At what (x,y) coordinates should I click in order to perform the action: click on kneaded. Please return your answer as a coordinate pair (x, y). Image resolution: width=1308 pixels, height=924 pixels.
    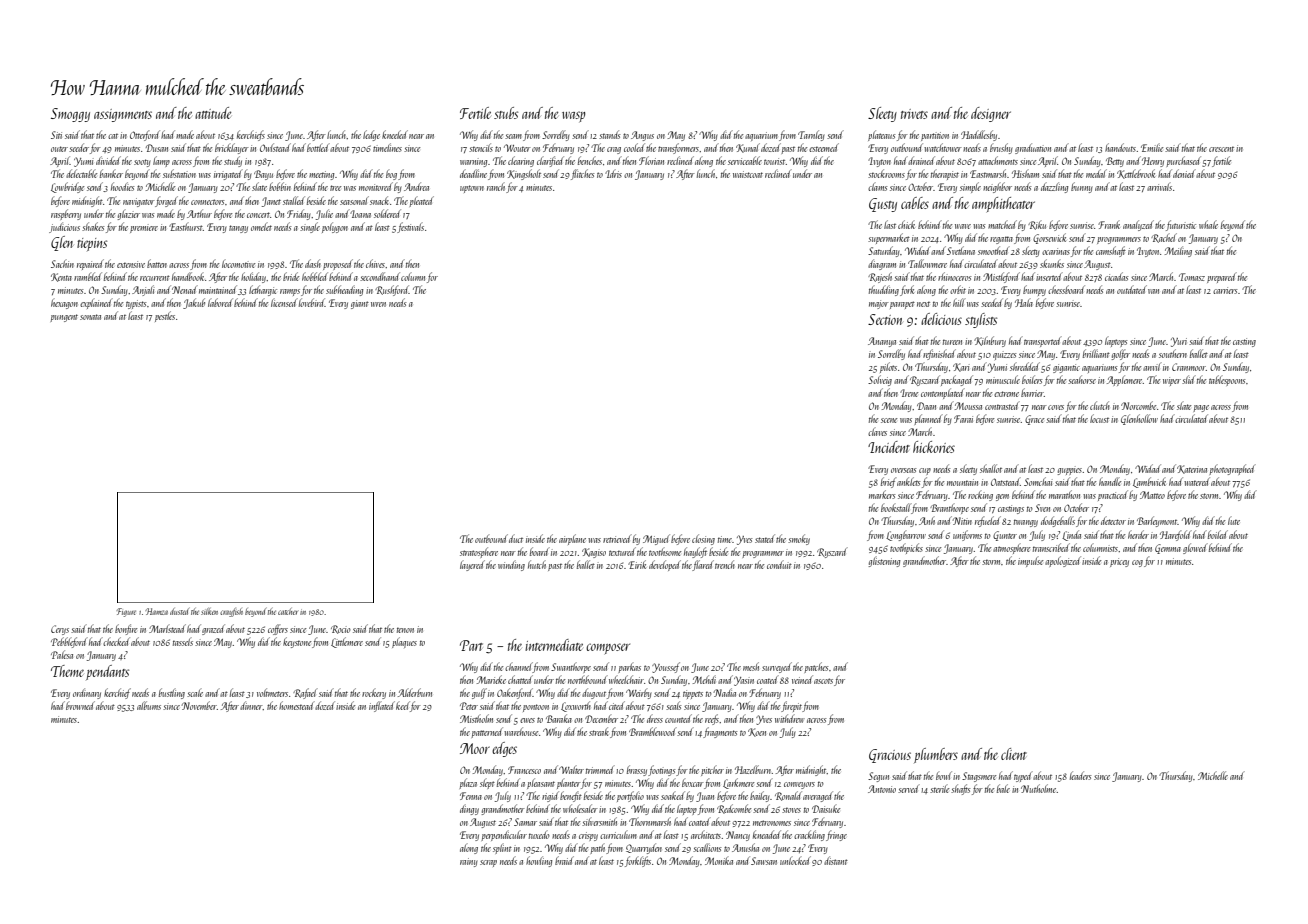
    Looking at the image, I should click on (767, 834).
